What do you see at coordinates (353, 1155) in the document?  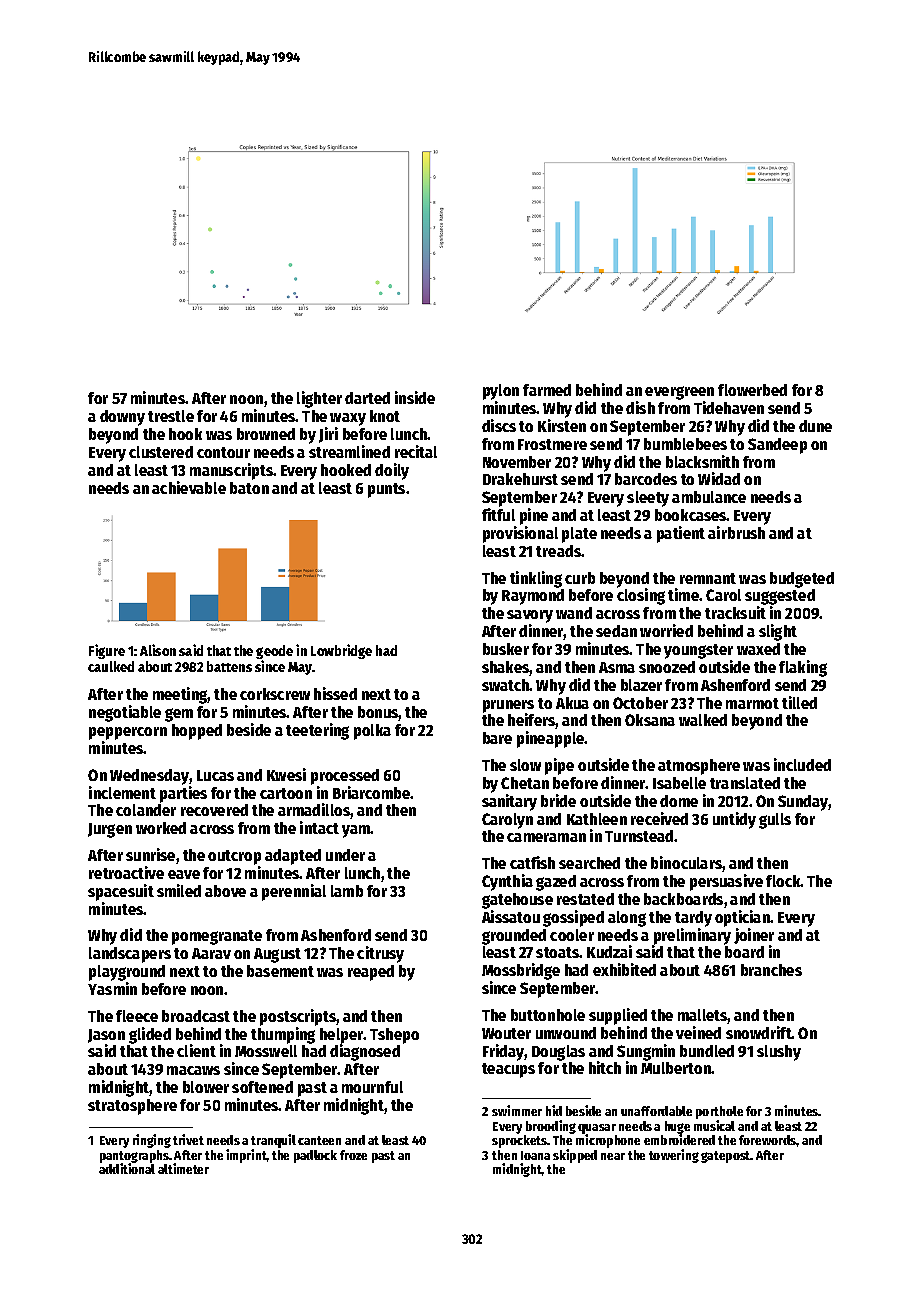 I see `froze` at bounding box center [353, 1155].
